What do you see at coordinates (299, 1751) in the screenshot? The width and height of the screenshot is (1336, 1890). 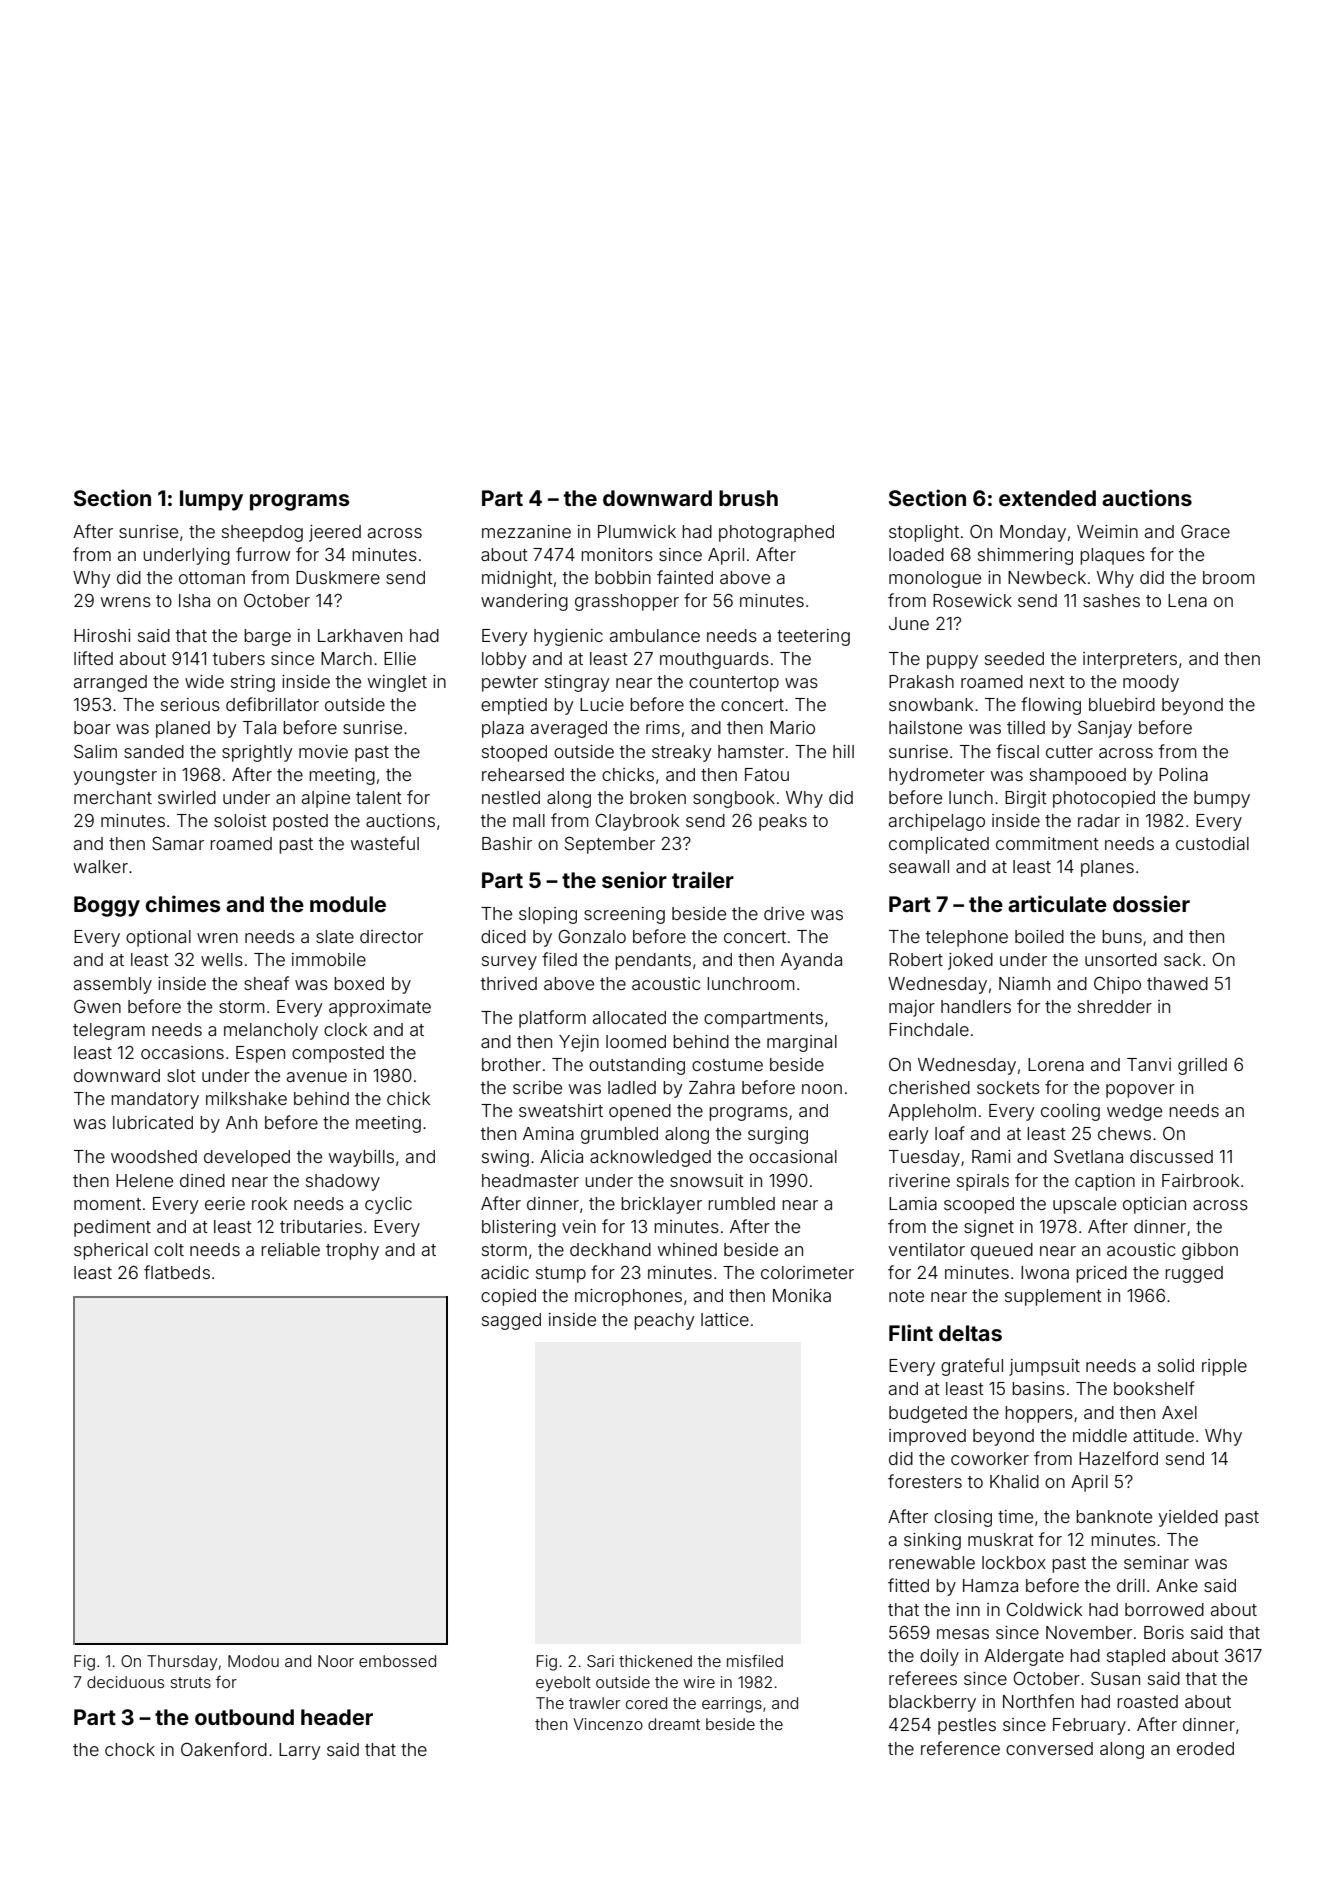 I see `Larry` at bounding box center [299, 1751].
